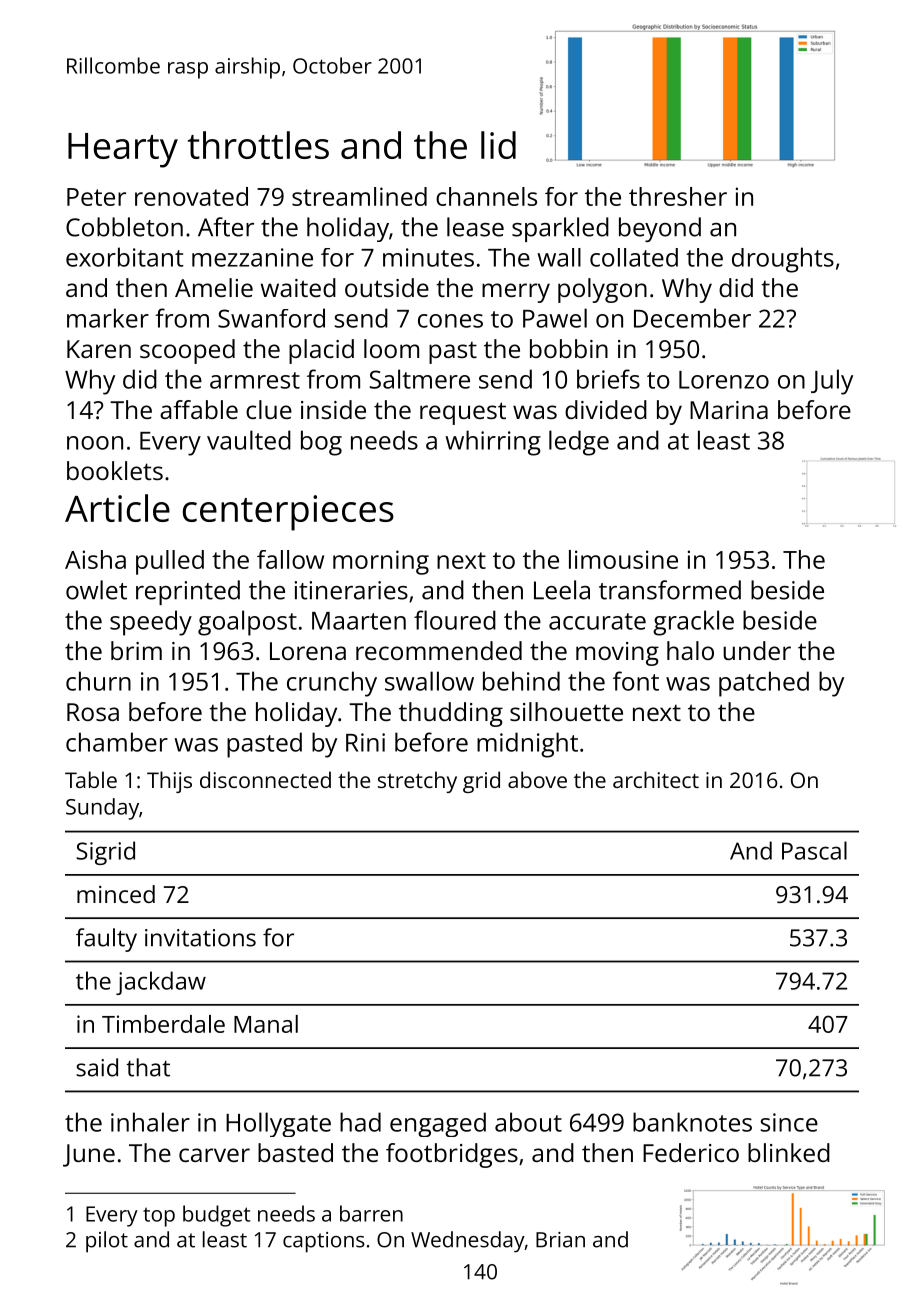  I want to click on polygon, so click(602, 290).
